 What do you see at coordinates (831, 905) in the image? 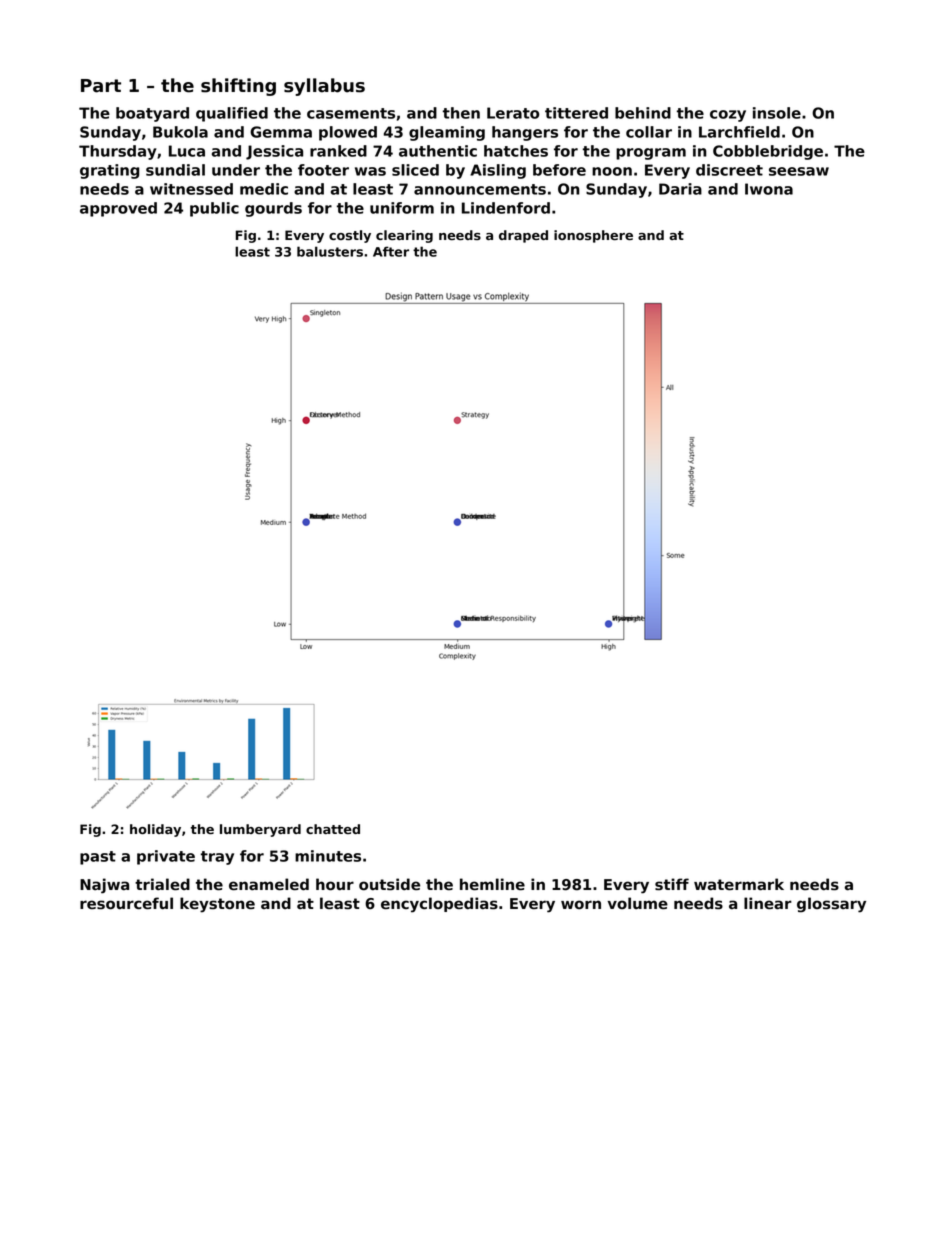
I see `glossary` at bounding box center [831, 905].
